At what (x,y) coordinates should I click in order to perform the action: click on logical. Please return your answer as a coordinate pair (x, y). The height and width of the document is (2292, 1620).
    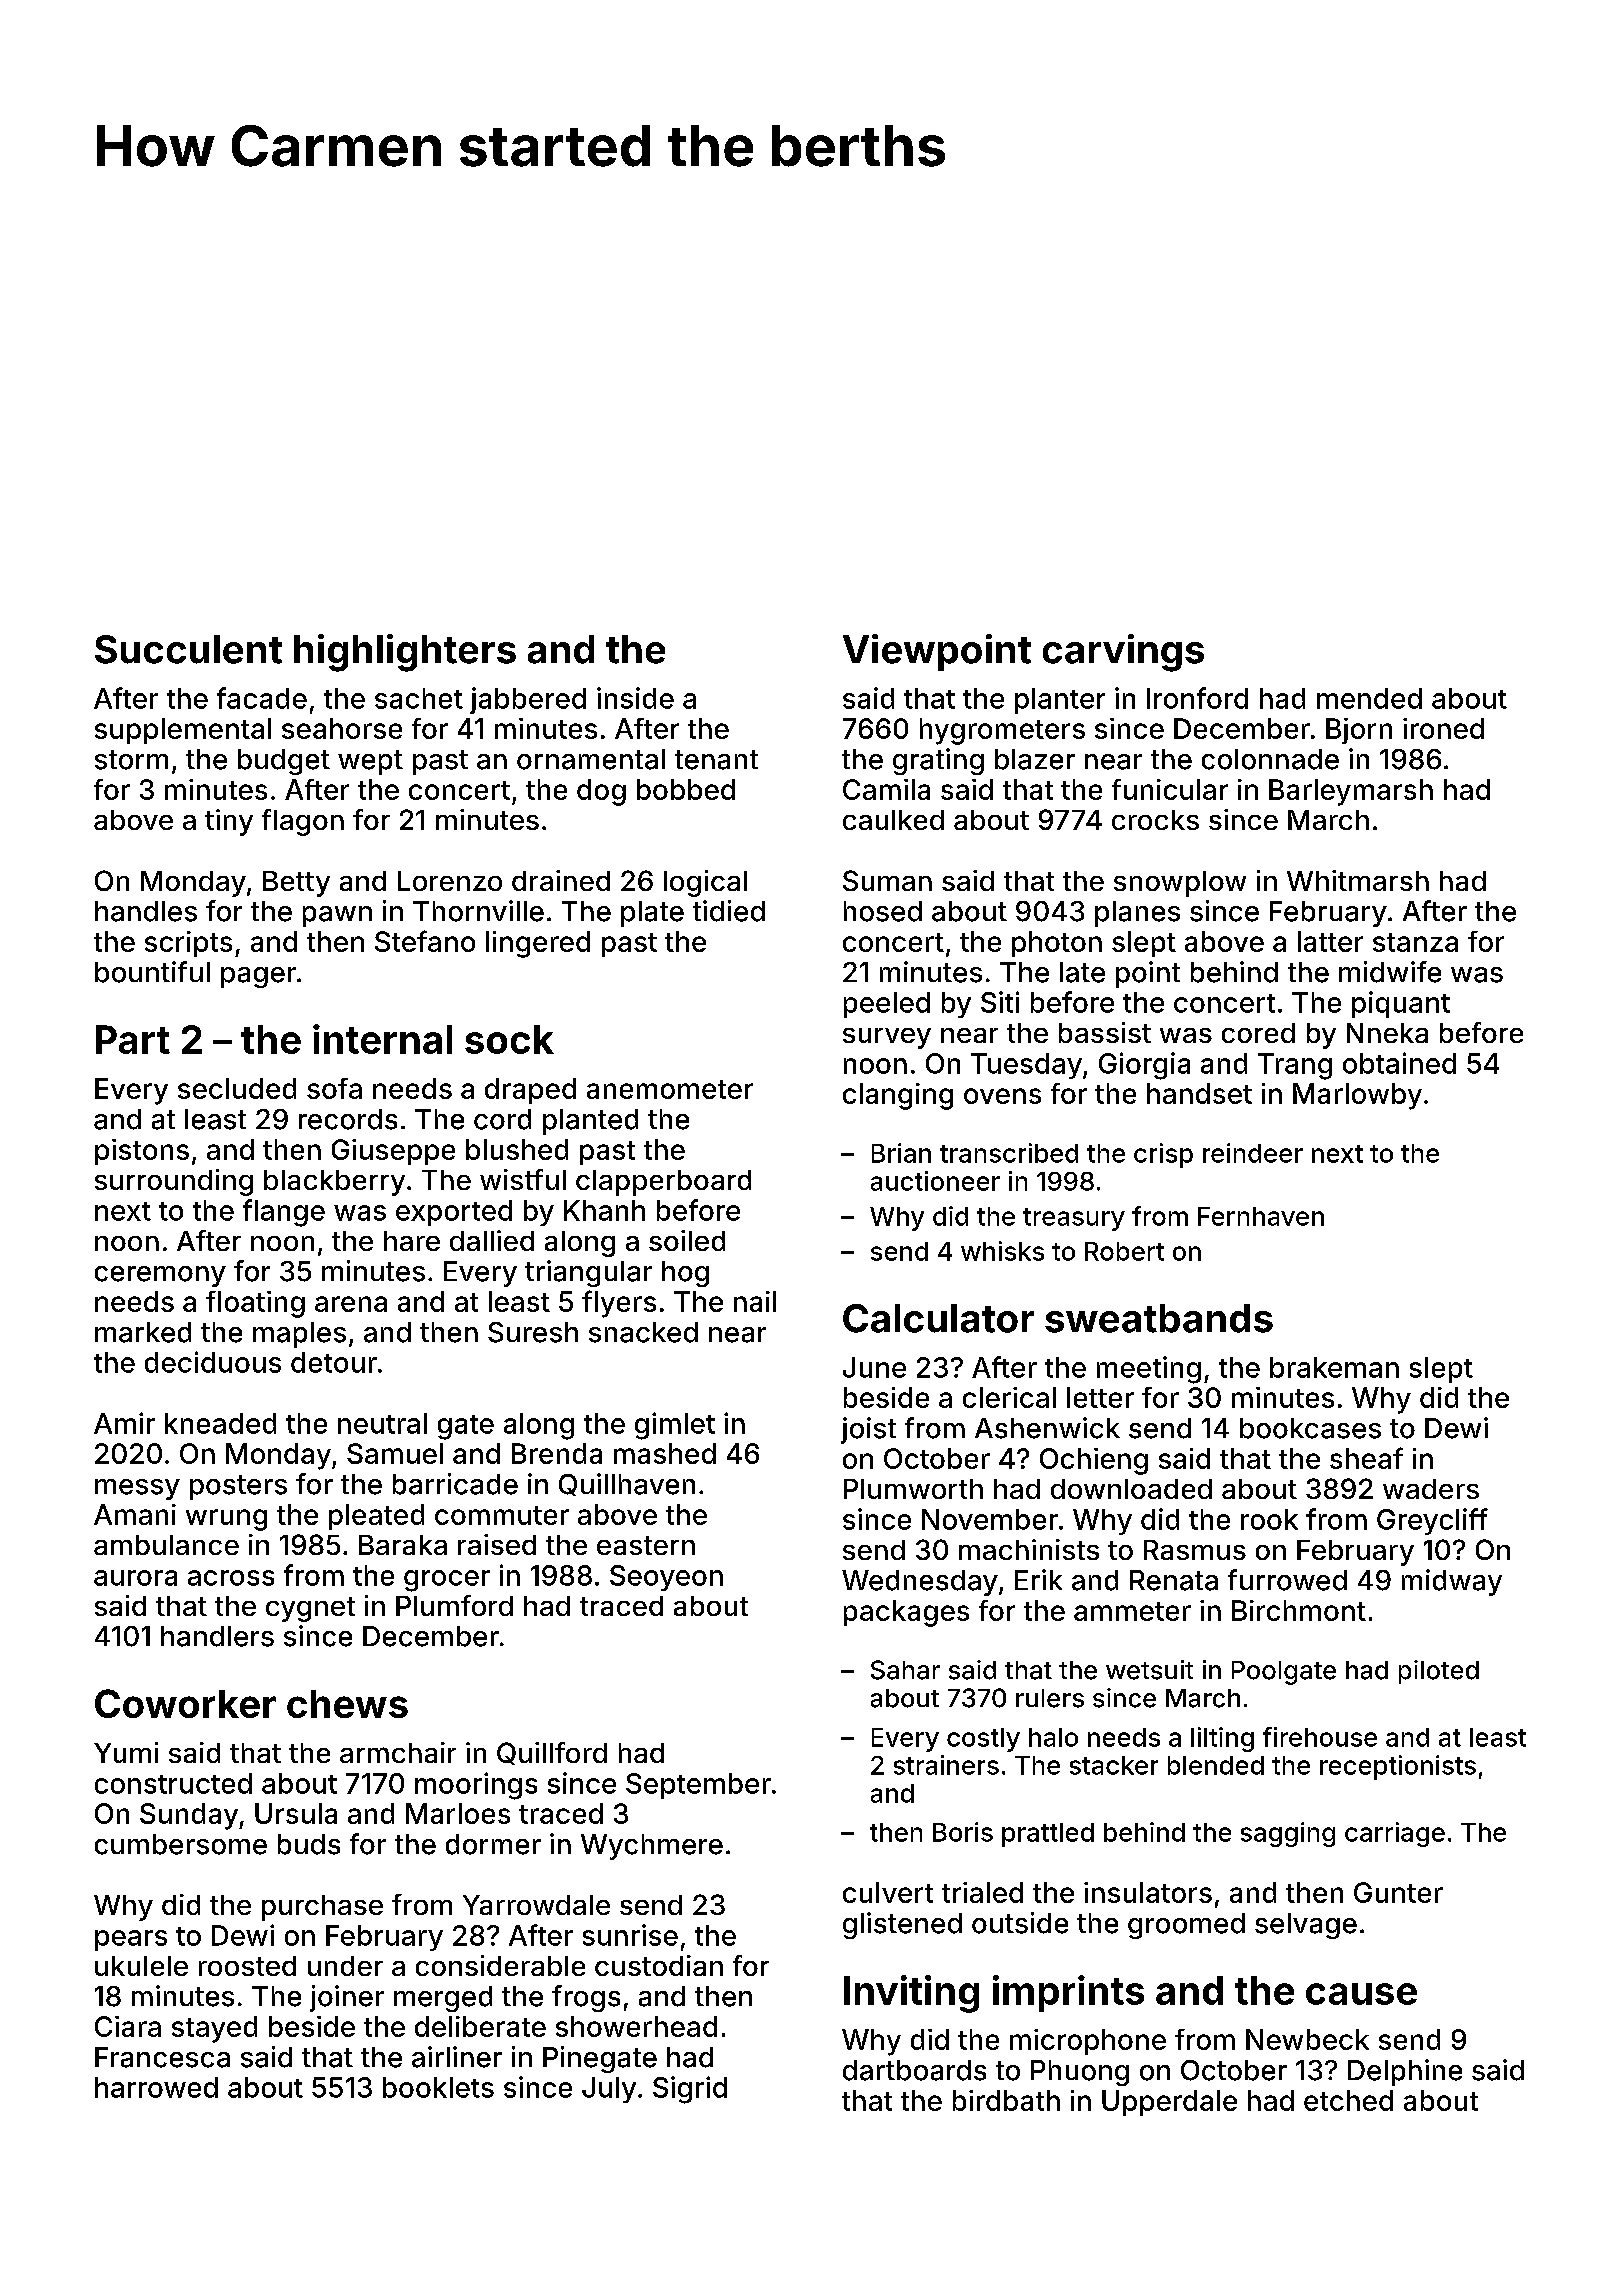
    Looking at the image, I should click on (705, 883).
